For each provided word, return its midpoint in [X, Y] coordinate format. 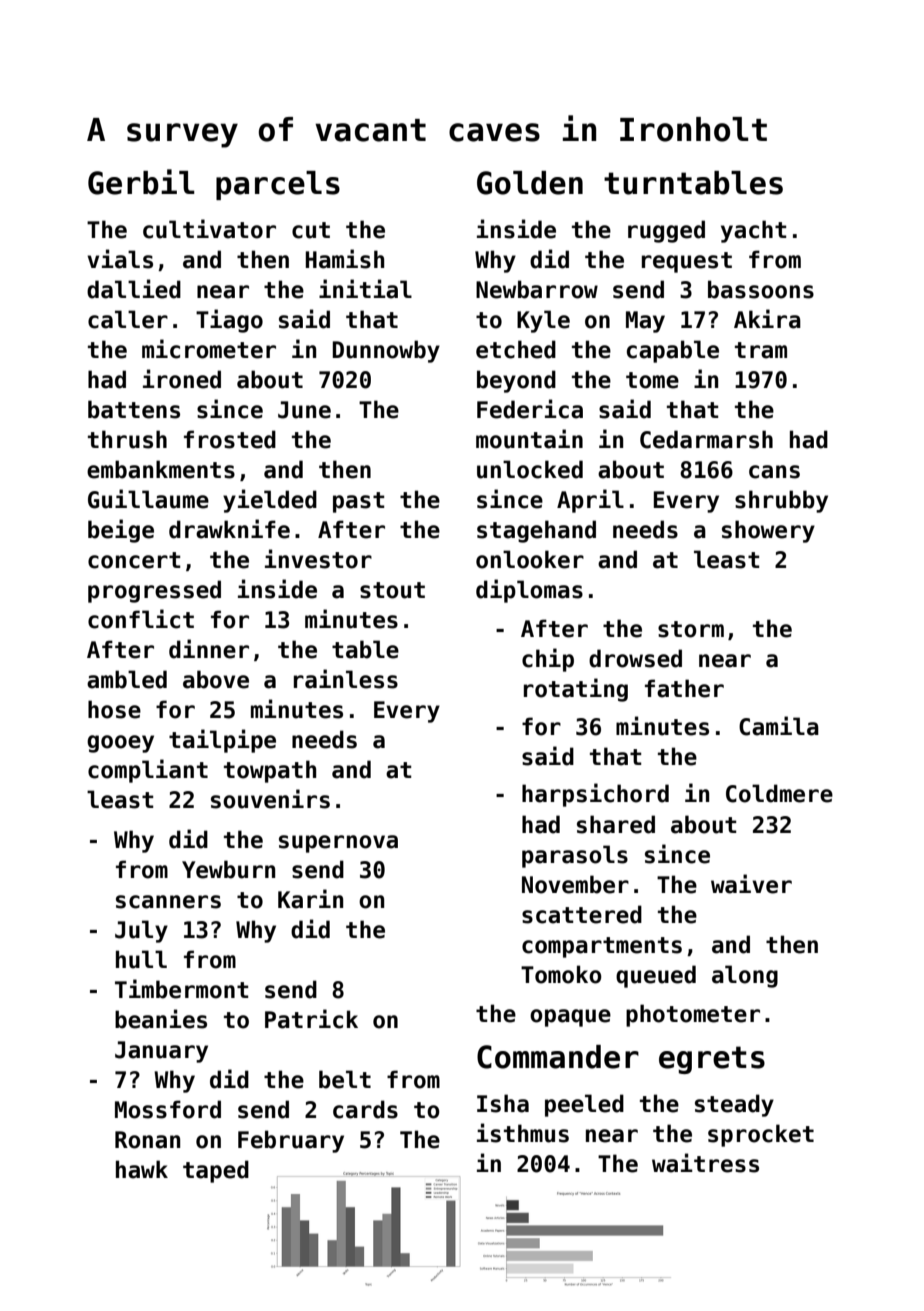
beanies [161, 1019]
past [359, 502]
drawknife [229, 529]
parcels [278, 185]
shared [616, 824]
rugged [666, 231]
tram [761, 350]
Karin [310, 899]
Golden [530, 183]
